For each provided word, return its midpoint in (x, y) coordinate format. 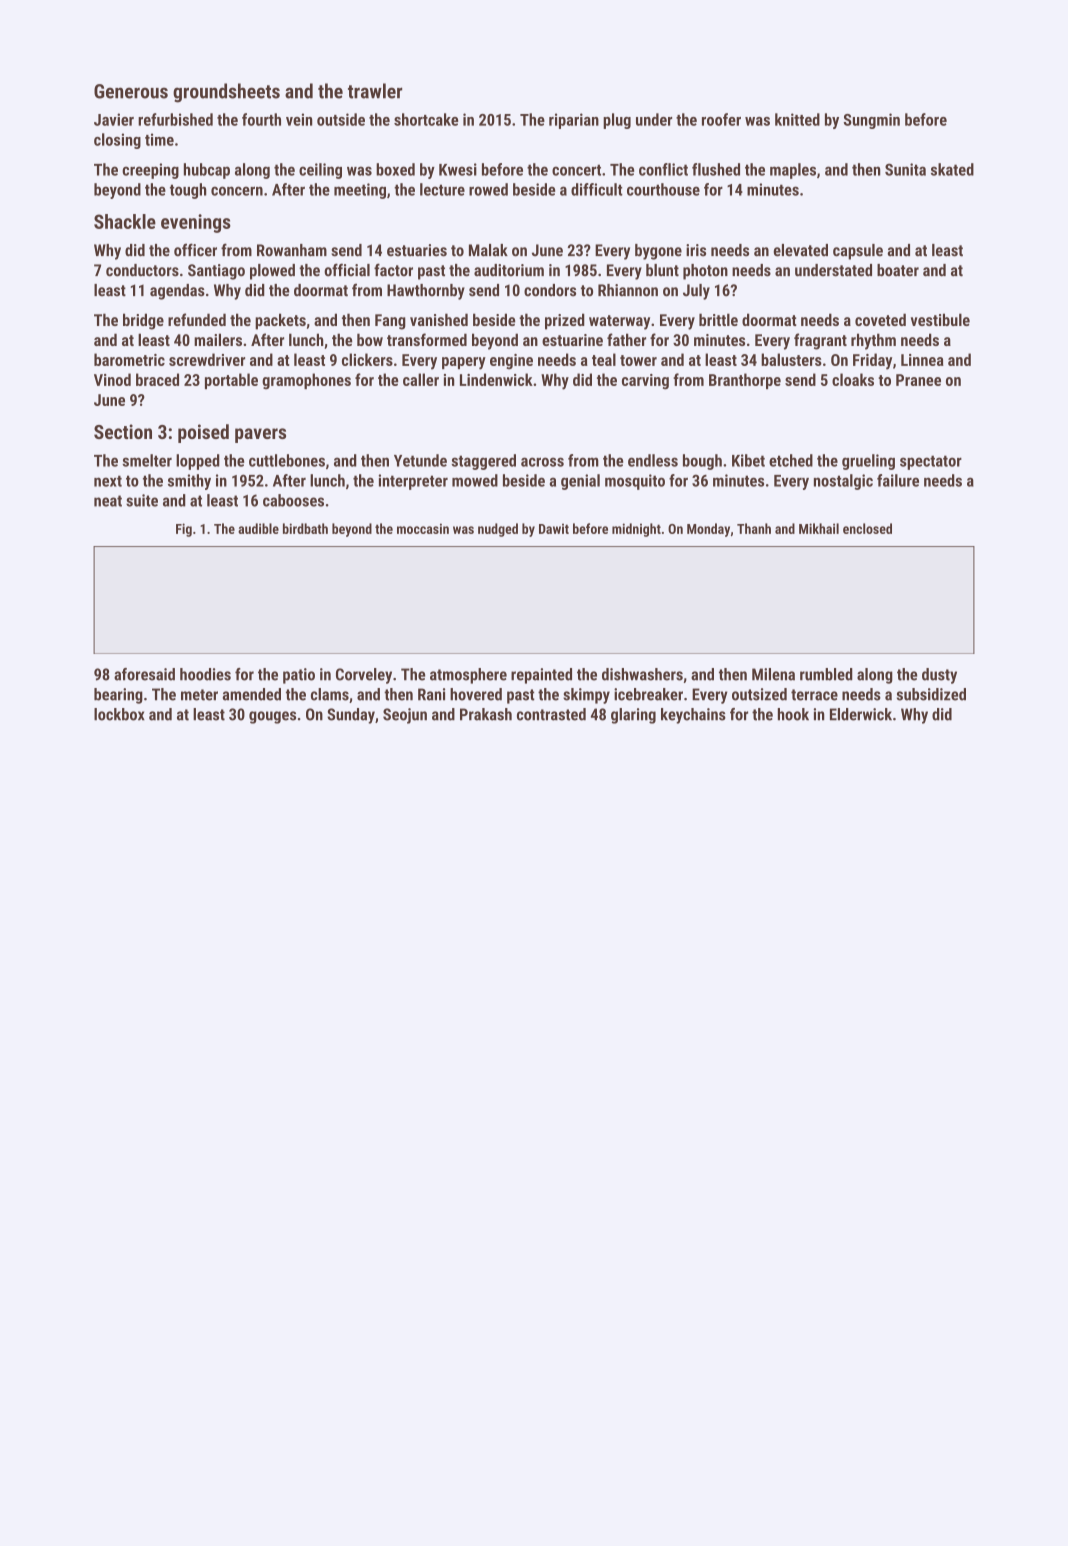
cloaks (853, 379)
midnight (636, 530)
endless (653, 460)
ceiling (320, 171)
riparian (574, 121)
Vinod (112, 379)
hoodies (205, 674)
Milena (773, 674)
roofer (721, 119)
